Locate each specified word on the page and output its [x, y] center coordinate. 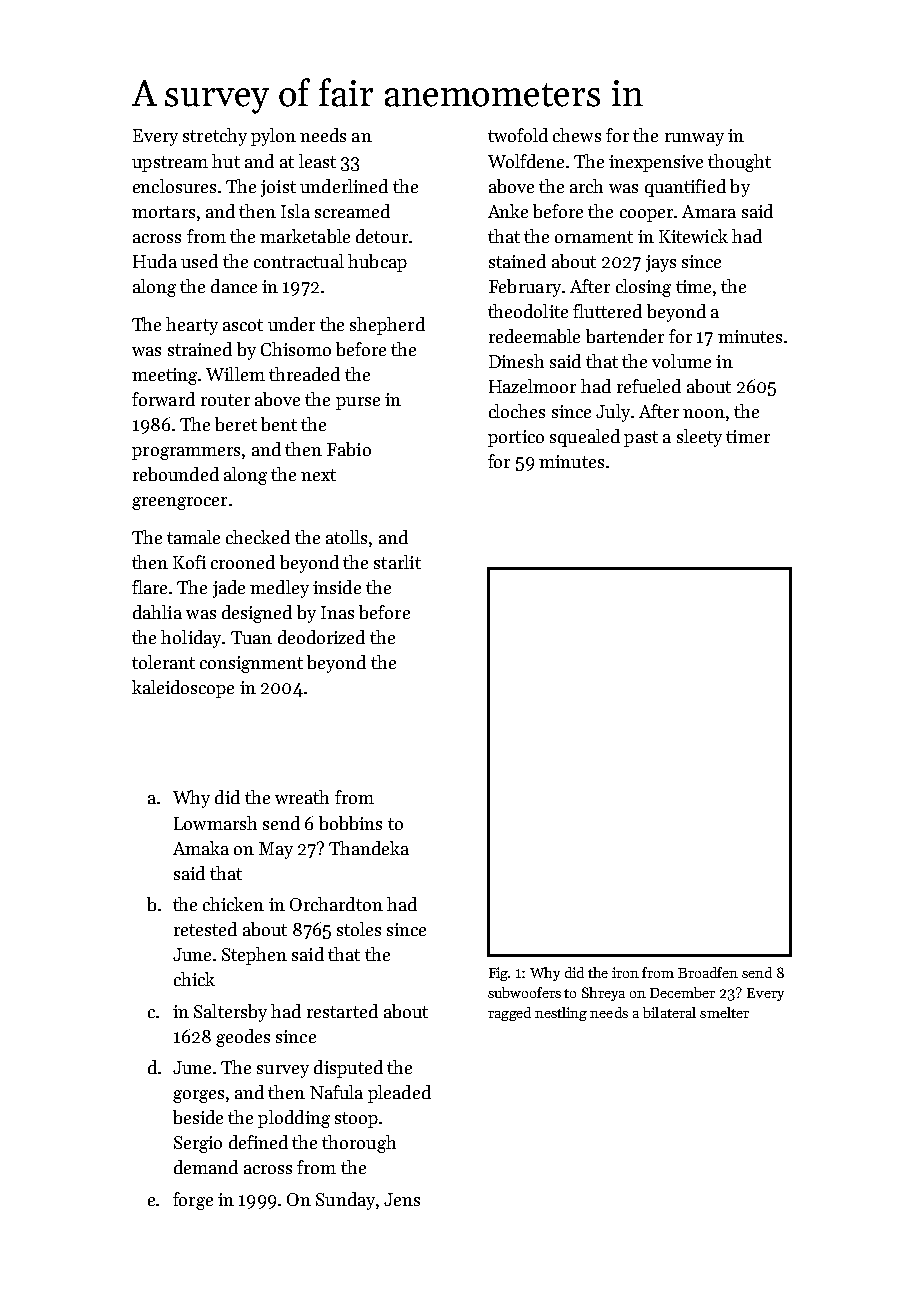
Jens [402, 1199]
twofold [518, 135]
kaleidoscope [183, 689]
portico [516, 438]
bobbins [350, 823]
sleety [699, 438]
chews [577, 135]
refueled [649, 386]
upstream [170, 164]
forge [193, 1201]
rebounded [176, 474]
